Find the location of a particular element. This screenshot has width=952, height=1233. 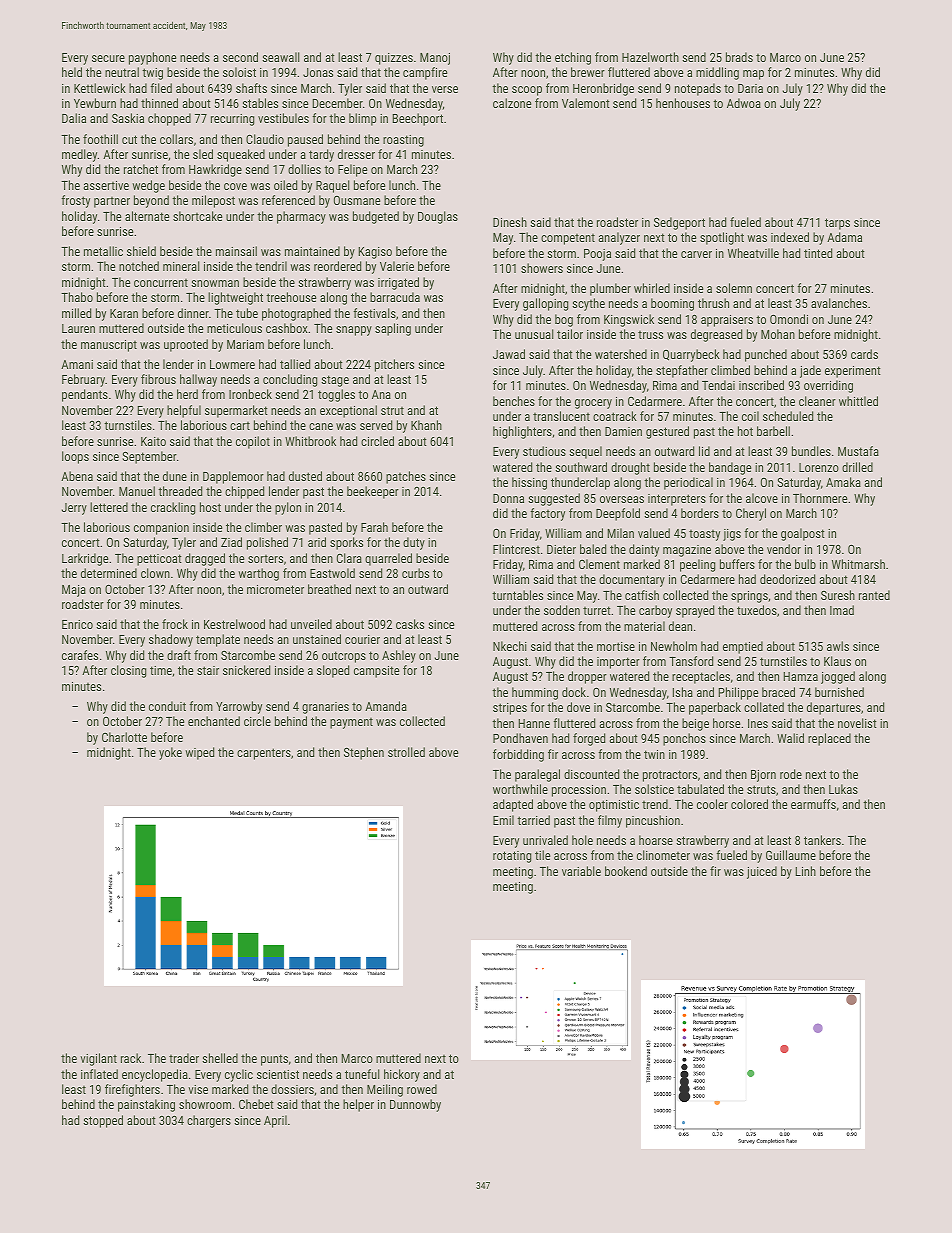

departures is located at coordinates (834, 708).
